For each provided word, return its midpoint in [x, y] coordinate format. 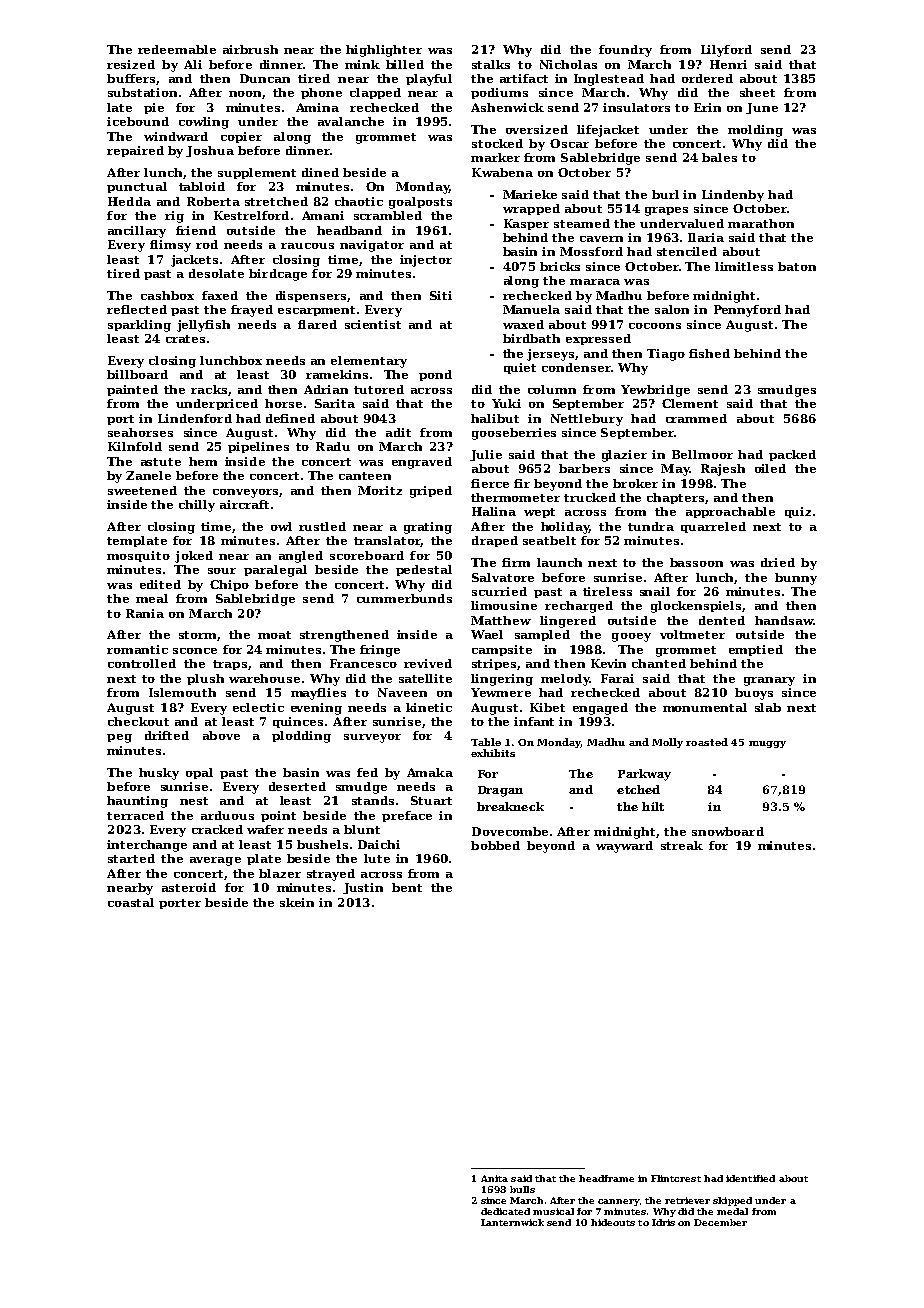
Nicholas [568, 64]
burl [665, 194]
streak [682, 845]
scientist [373, 324]
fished [709, 353]
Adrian [326, 389]
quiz [798, 512]
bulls [522, 1189]
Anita [494, 1178]
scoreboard [367, 555]
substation [142, 92]
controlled [142, 663]
